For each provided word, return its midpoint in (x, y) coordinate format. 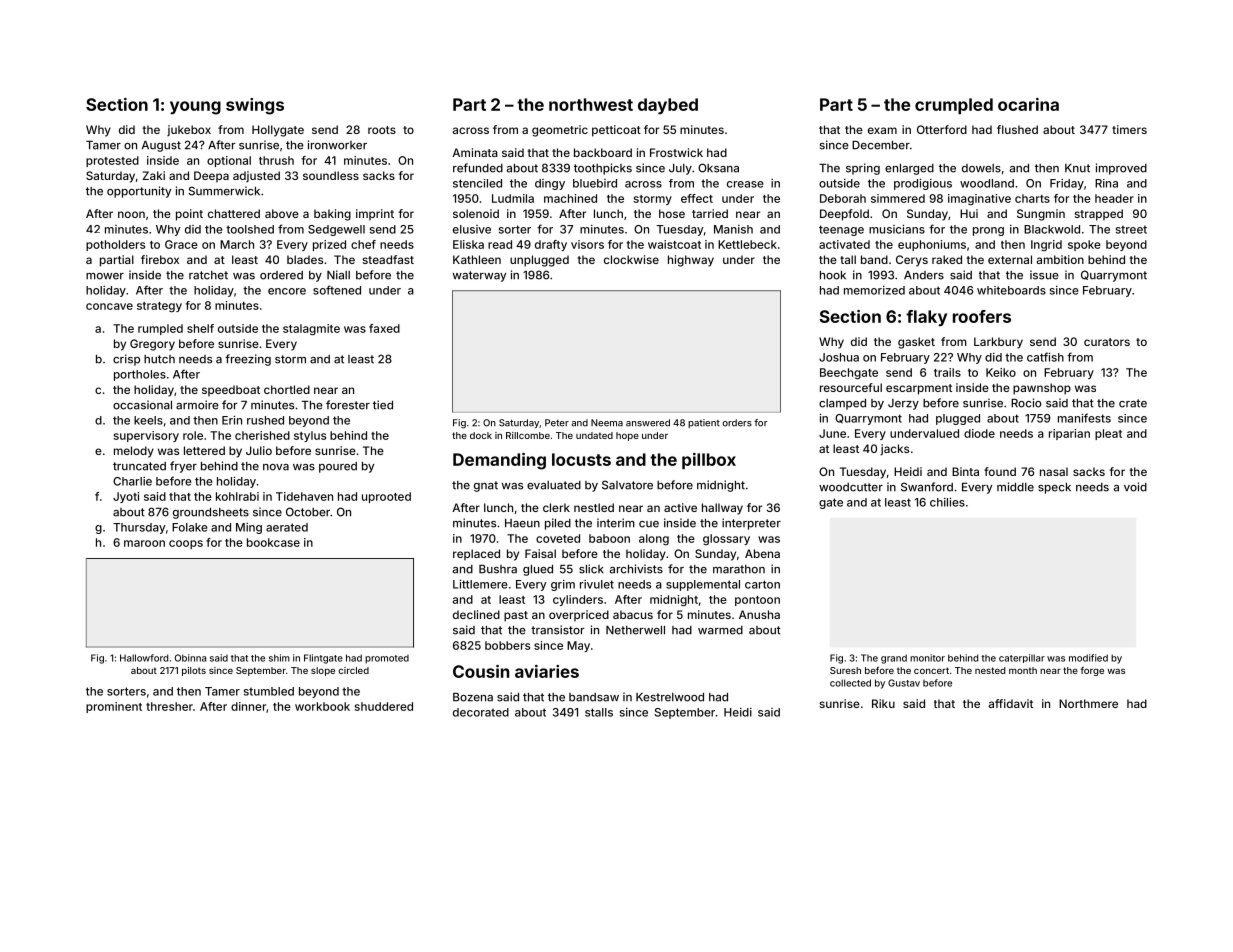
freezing (248, 360)
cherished (262, 435)
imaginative (979, 199)
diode (979, 433)
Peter (557, 423)
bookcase (273, 542)
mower (105, 276)
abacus (633, 614)
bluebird (595, 183)
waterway (479, 276)
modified (1088, 658)
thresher (169, 706)
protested (112, 161)
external (1010, 259)
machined (570, 198)
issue (1044, 275)
